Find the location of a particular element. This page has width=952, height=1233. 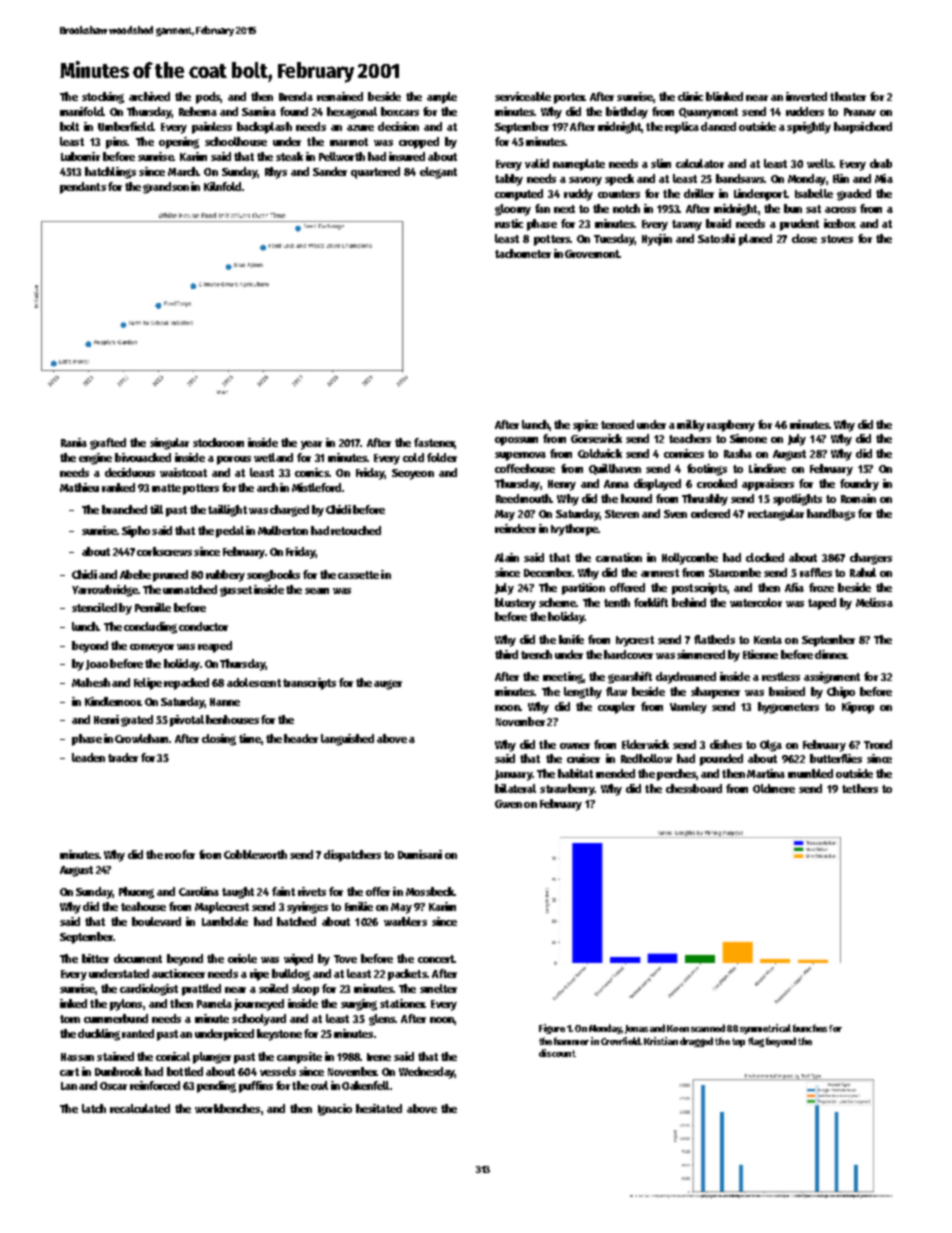

bandsaws is located at coordinates (740, 178).
